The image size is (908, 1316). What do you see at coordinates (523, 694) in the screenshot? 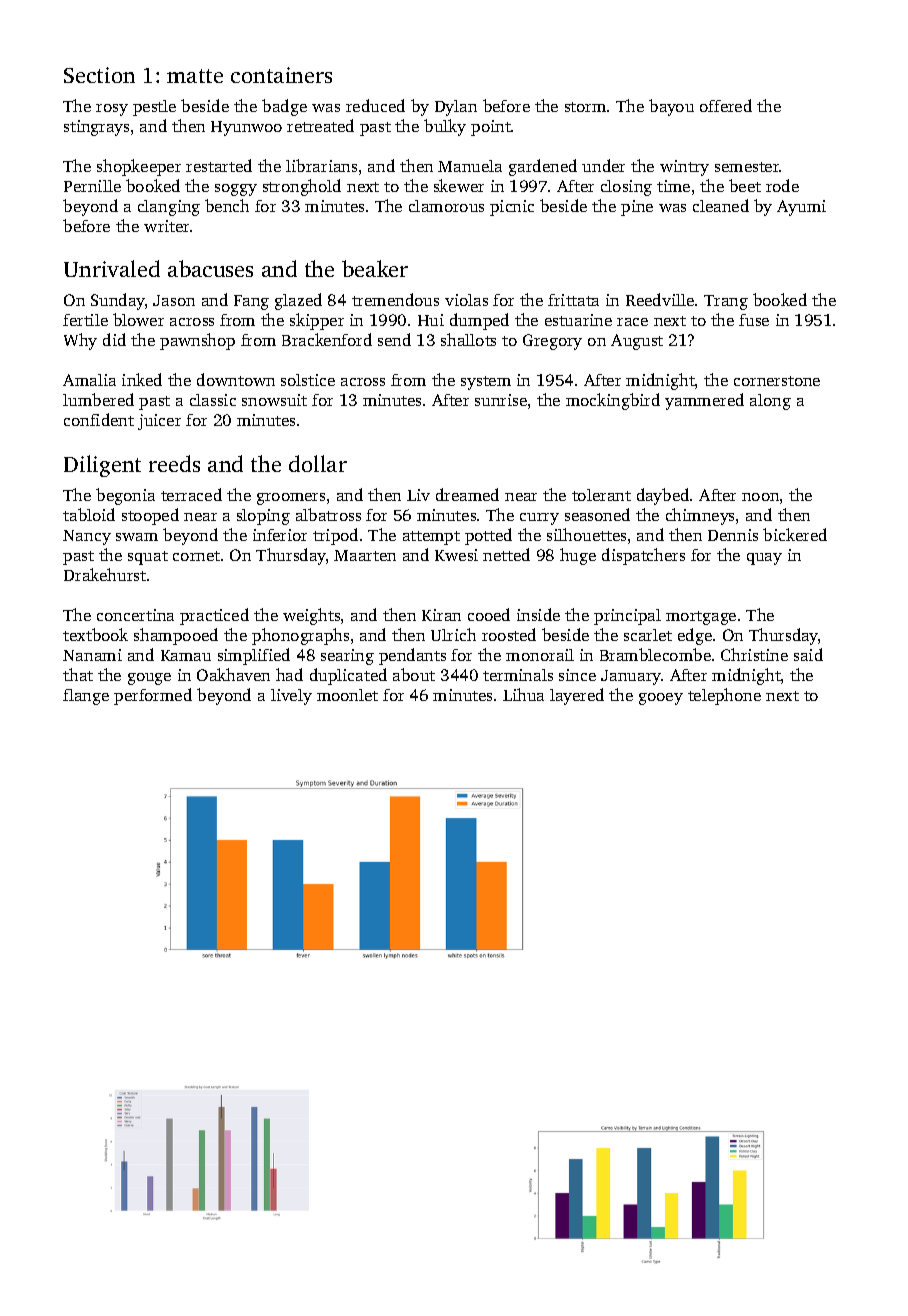
I see `Lihua` at bounding box center [523, 694].
